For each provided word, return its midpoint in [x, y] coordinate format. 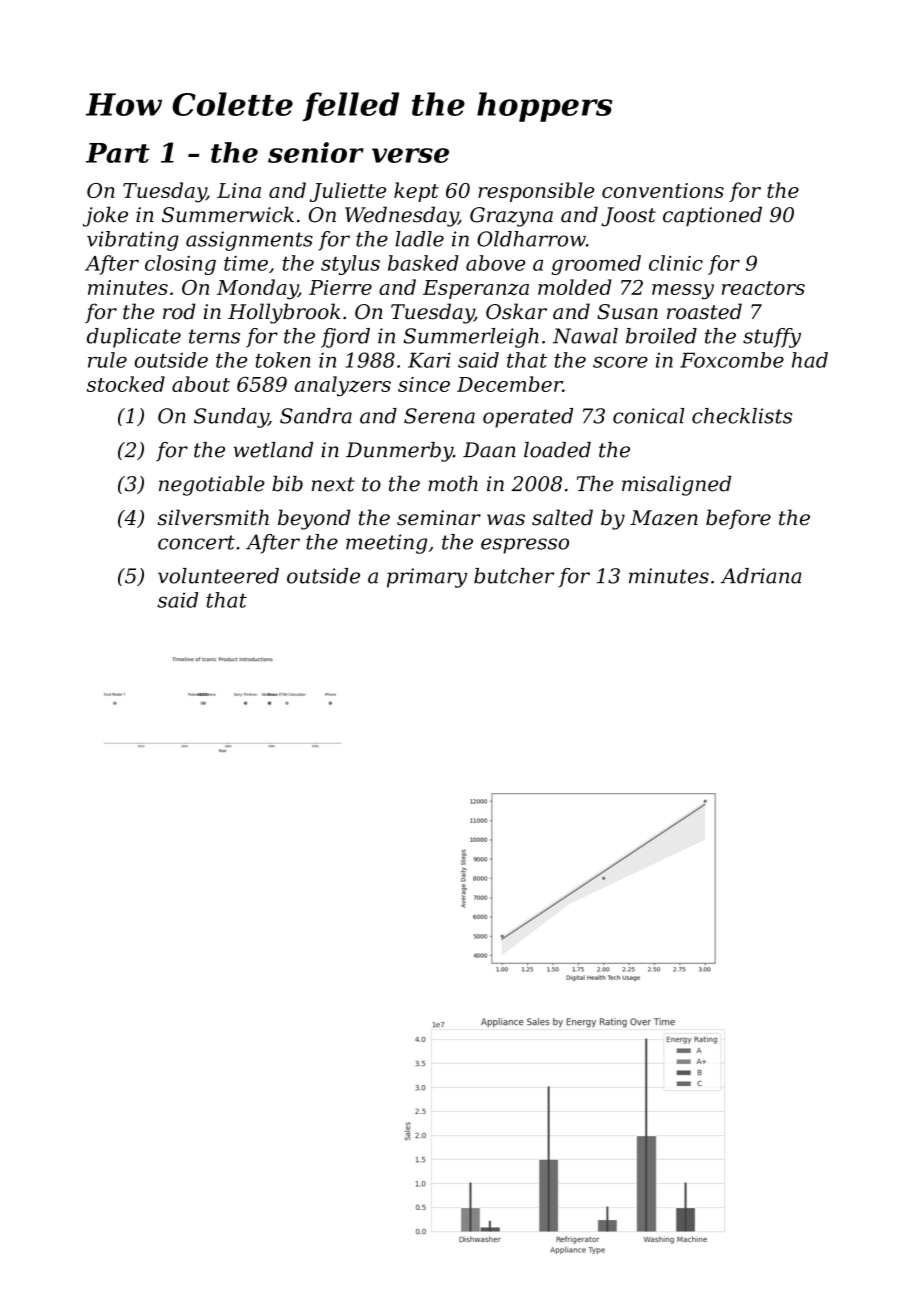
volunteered [218, 576]
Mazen [664, 518]
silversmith [213, 517]
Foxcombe [732, 360]
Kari [429, 360]
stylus [350, 265]
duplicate [134, 338]
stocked [126, 384]
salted [562, 517]
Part [118, 153]
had [810, 360]
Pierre [340, 287]
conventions [663, 190]
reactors [763, 288]
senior [316, 152]
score [620, 362]
